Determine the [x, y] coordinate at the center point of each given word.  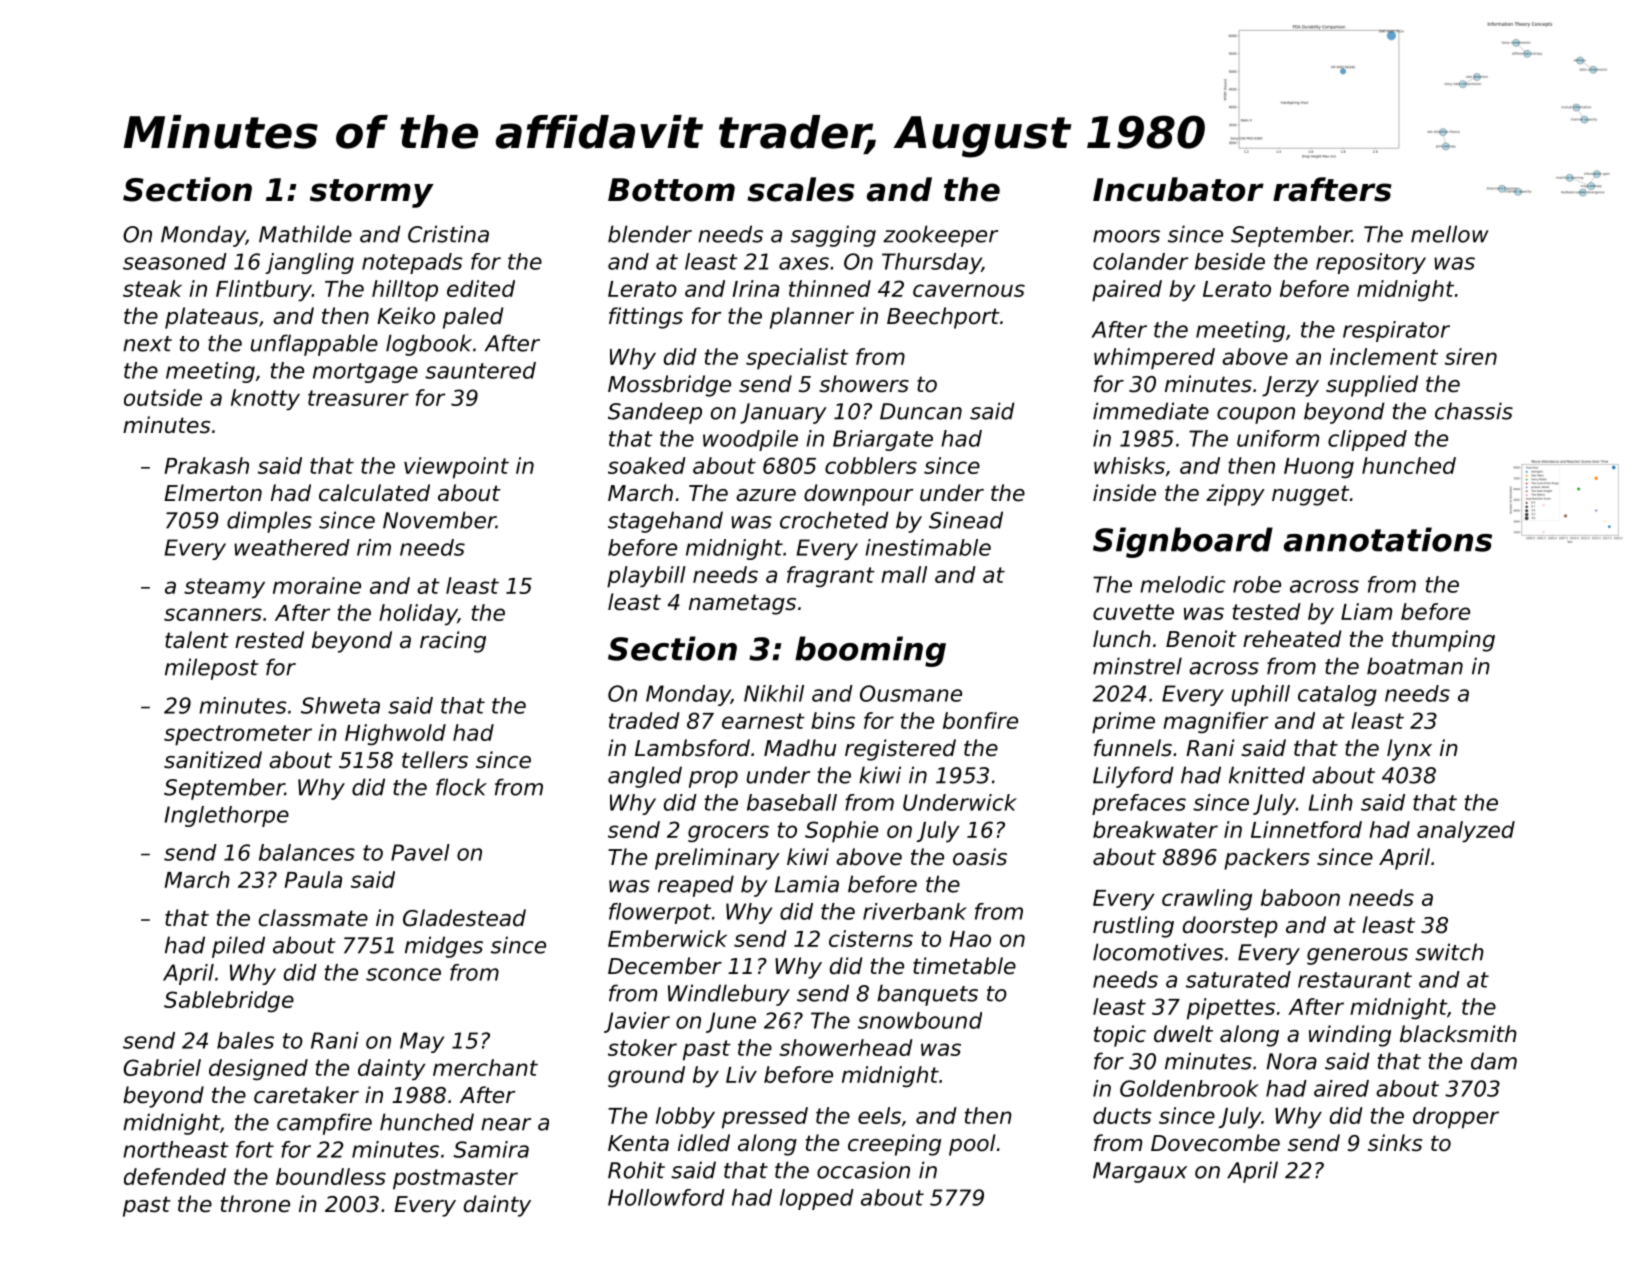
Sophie [841, 832]
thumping [1443, 641]
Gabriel [162, 1067]
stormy [372, 193]
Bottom [671, 190]
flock [461, 787]
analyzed [1466, 832]
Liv [741, 1074]
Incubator [1178, 189]
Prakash [206, 465]
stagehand [665, 522]
